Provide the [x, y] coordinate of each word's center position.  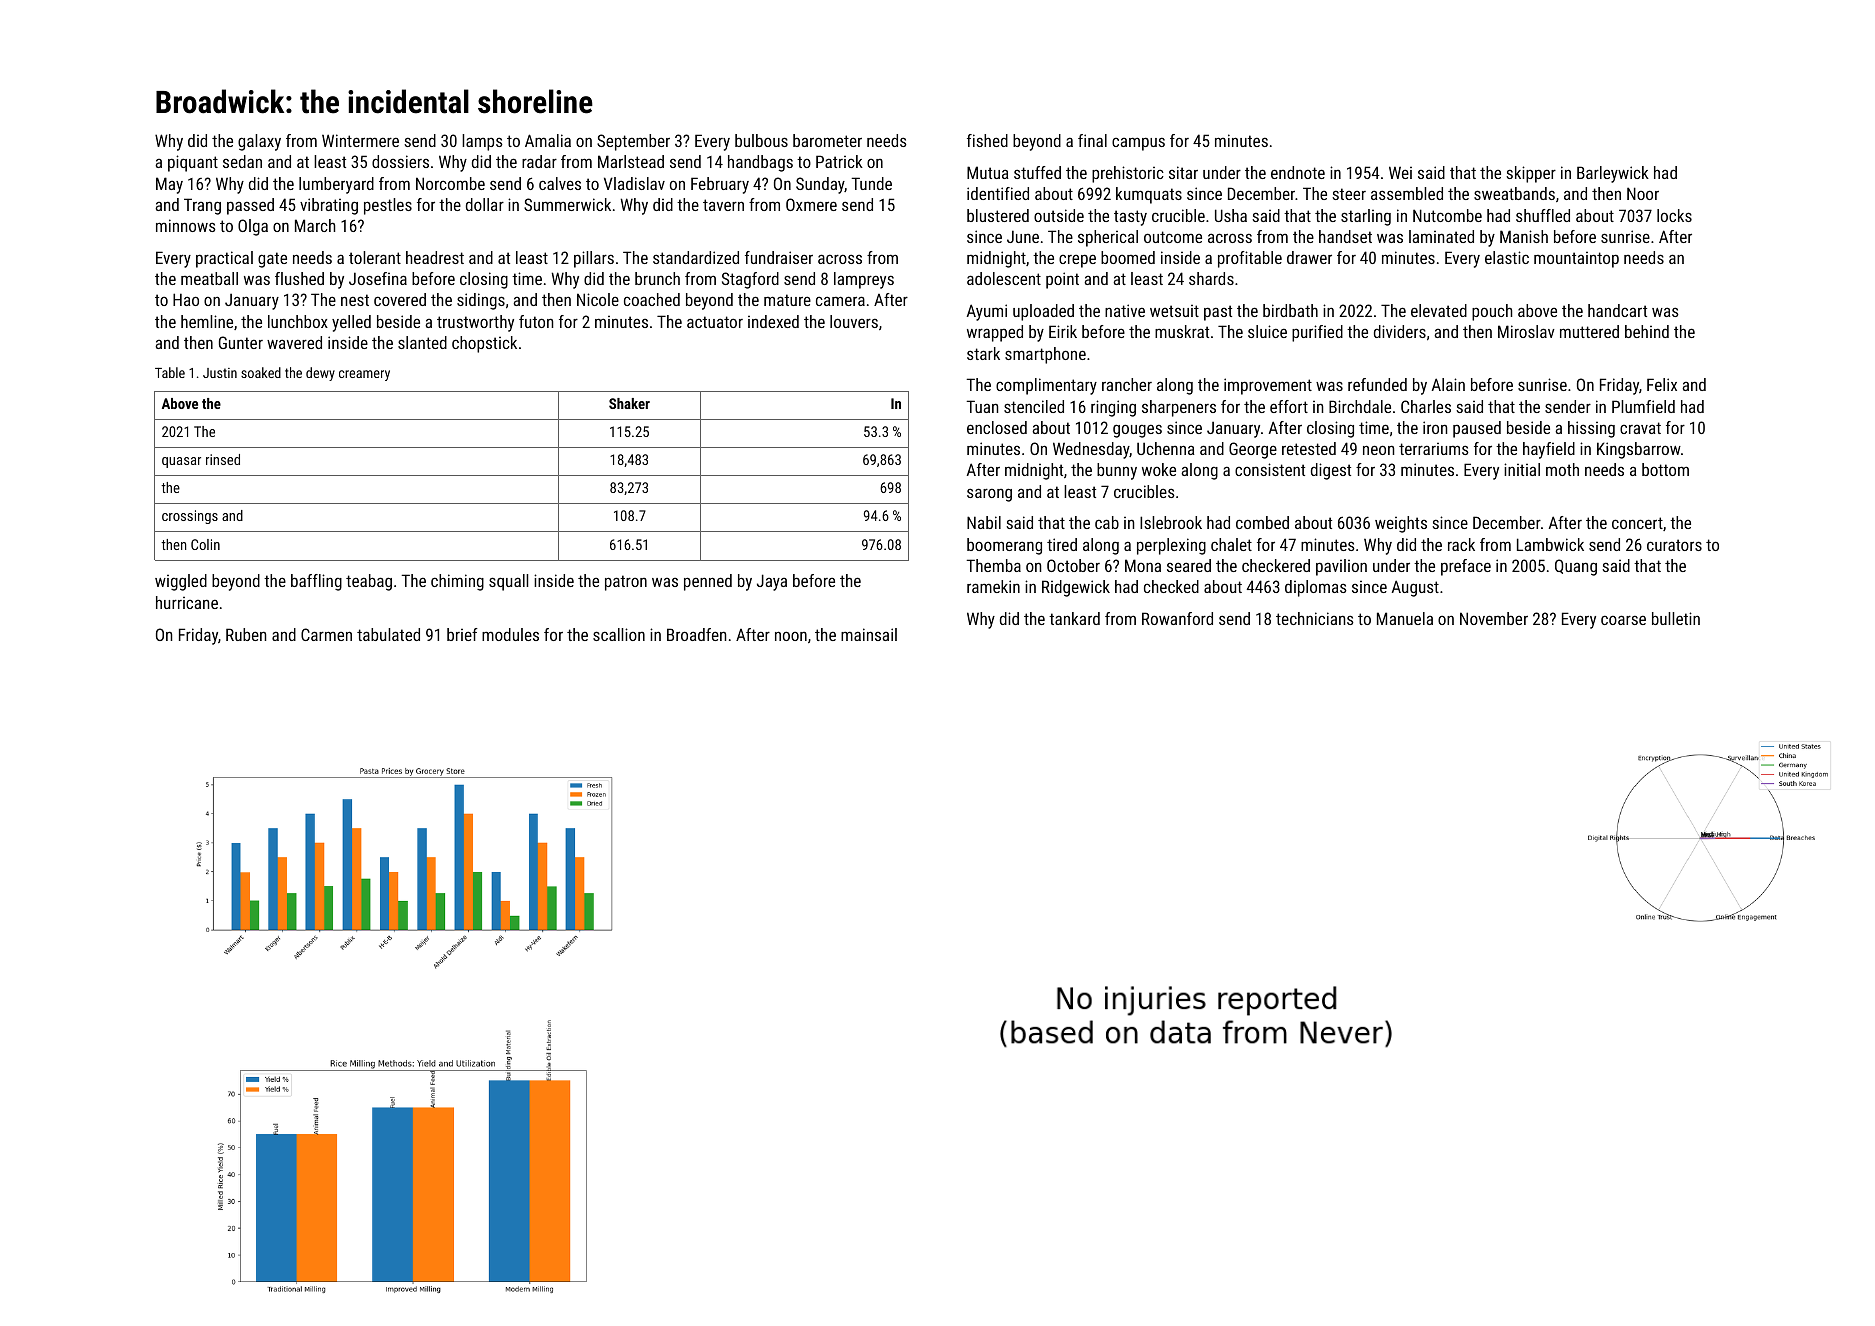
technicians [1315, 618]
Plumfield [1643, 406]
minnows [186, 225]
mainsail [869, 634]
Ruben [246, 634]
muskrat [1182, 331]
